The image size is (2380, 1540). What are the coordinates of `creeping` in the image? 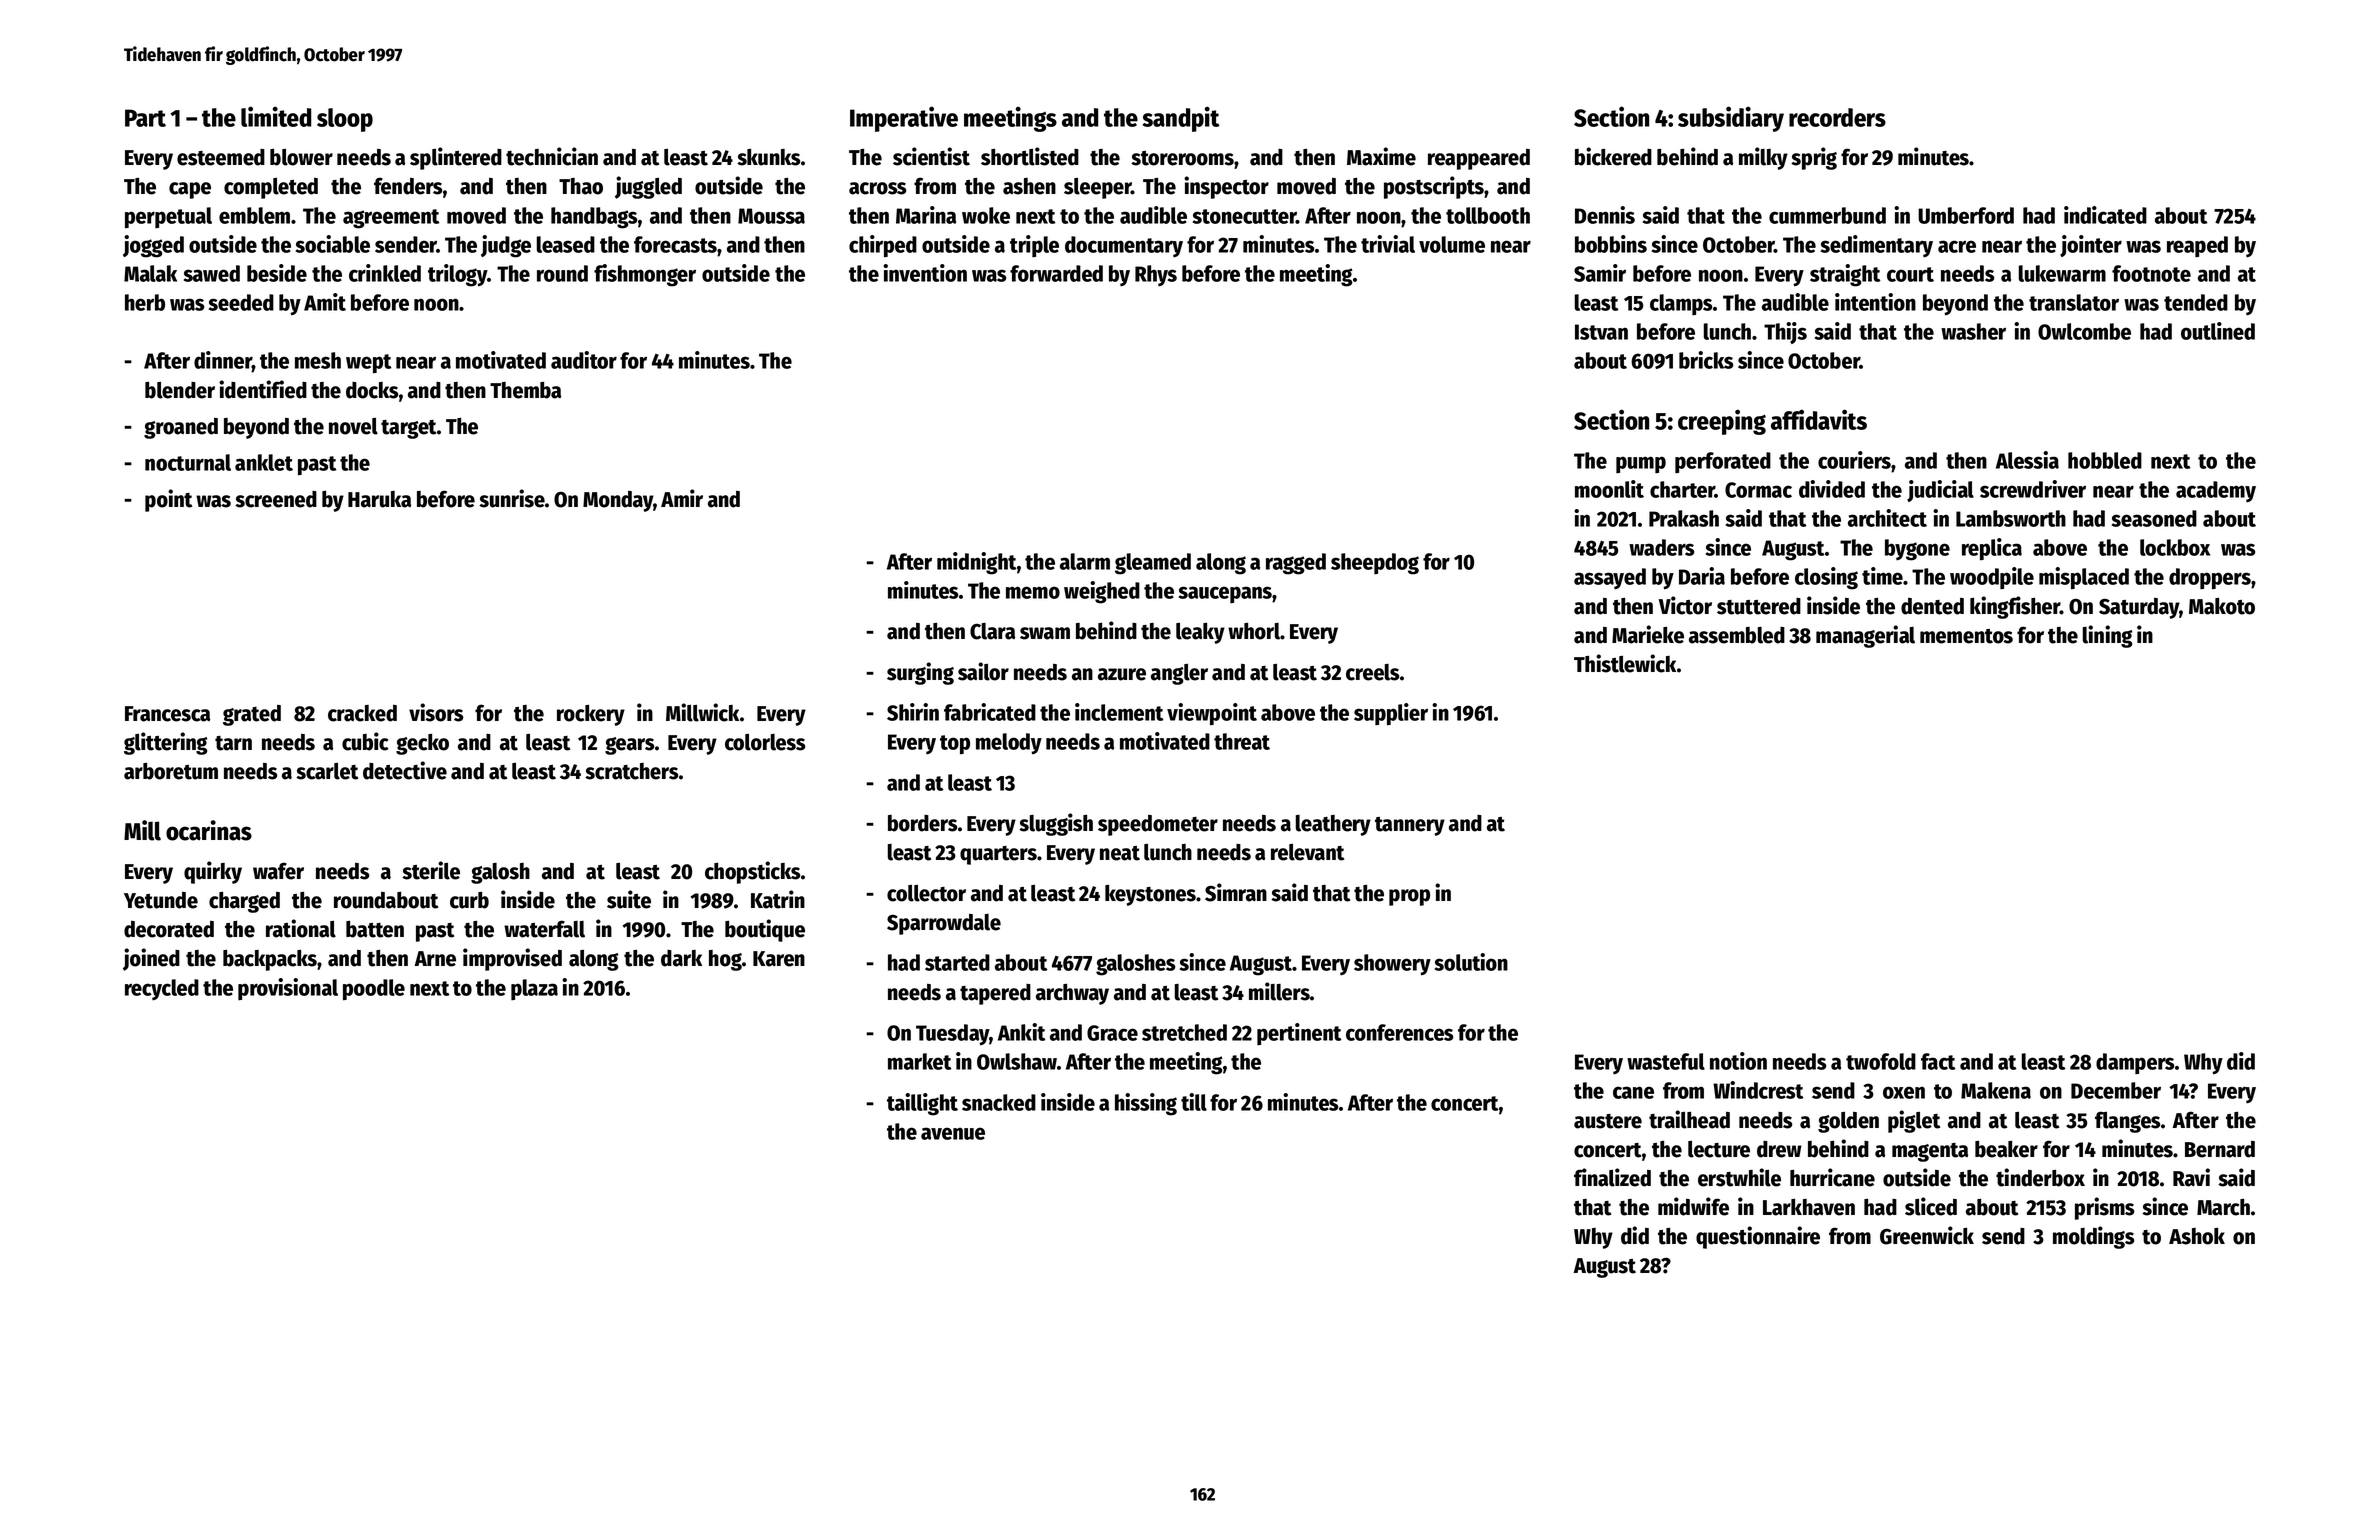 It's located at (1722, 422).
